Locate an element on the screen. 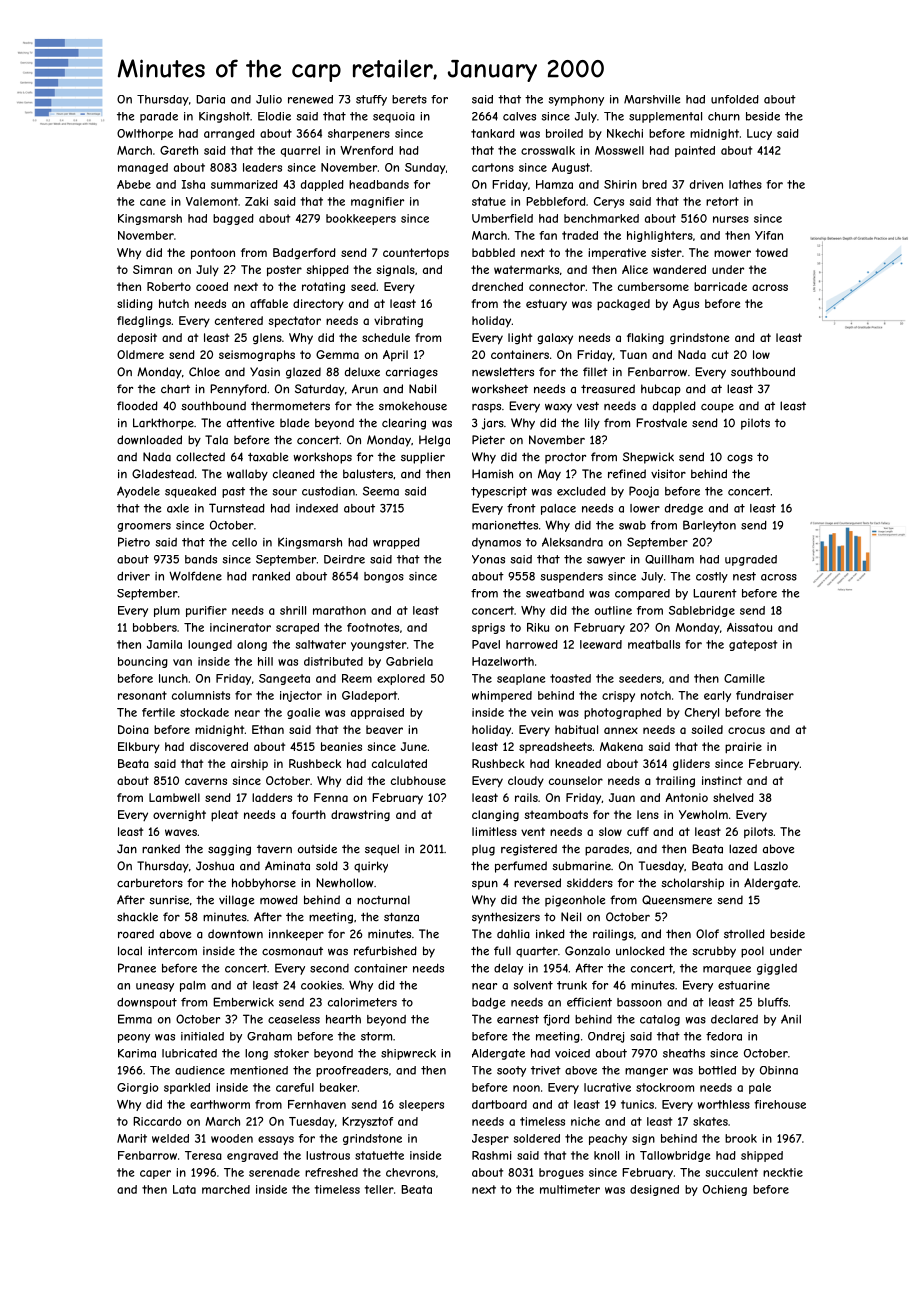  unfolded is located at coordinates (735, 99).
